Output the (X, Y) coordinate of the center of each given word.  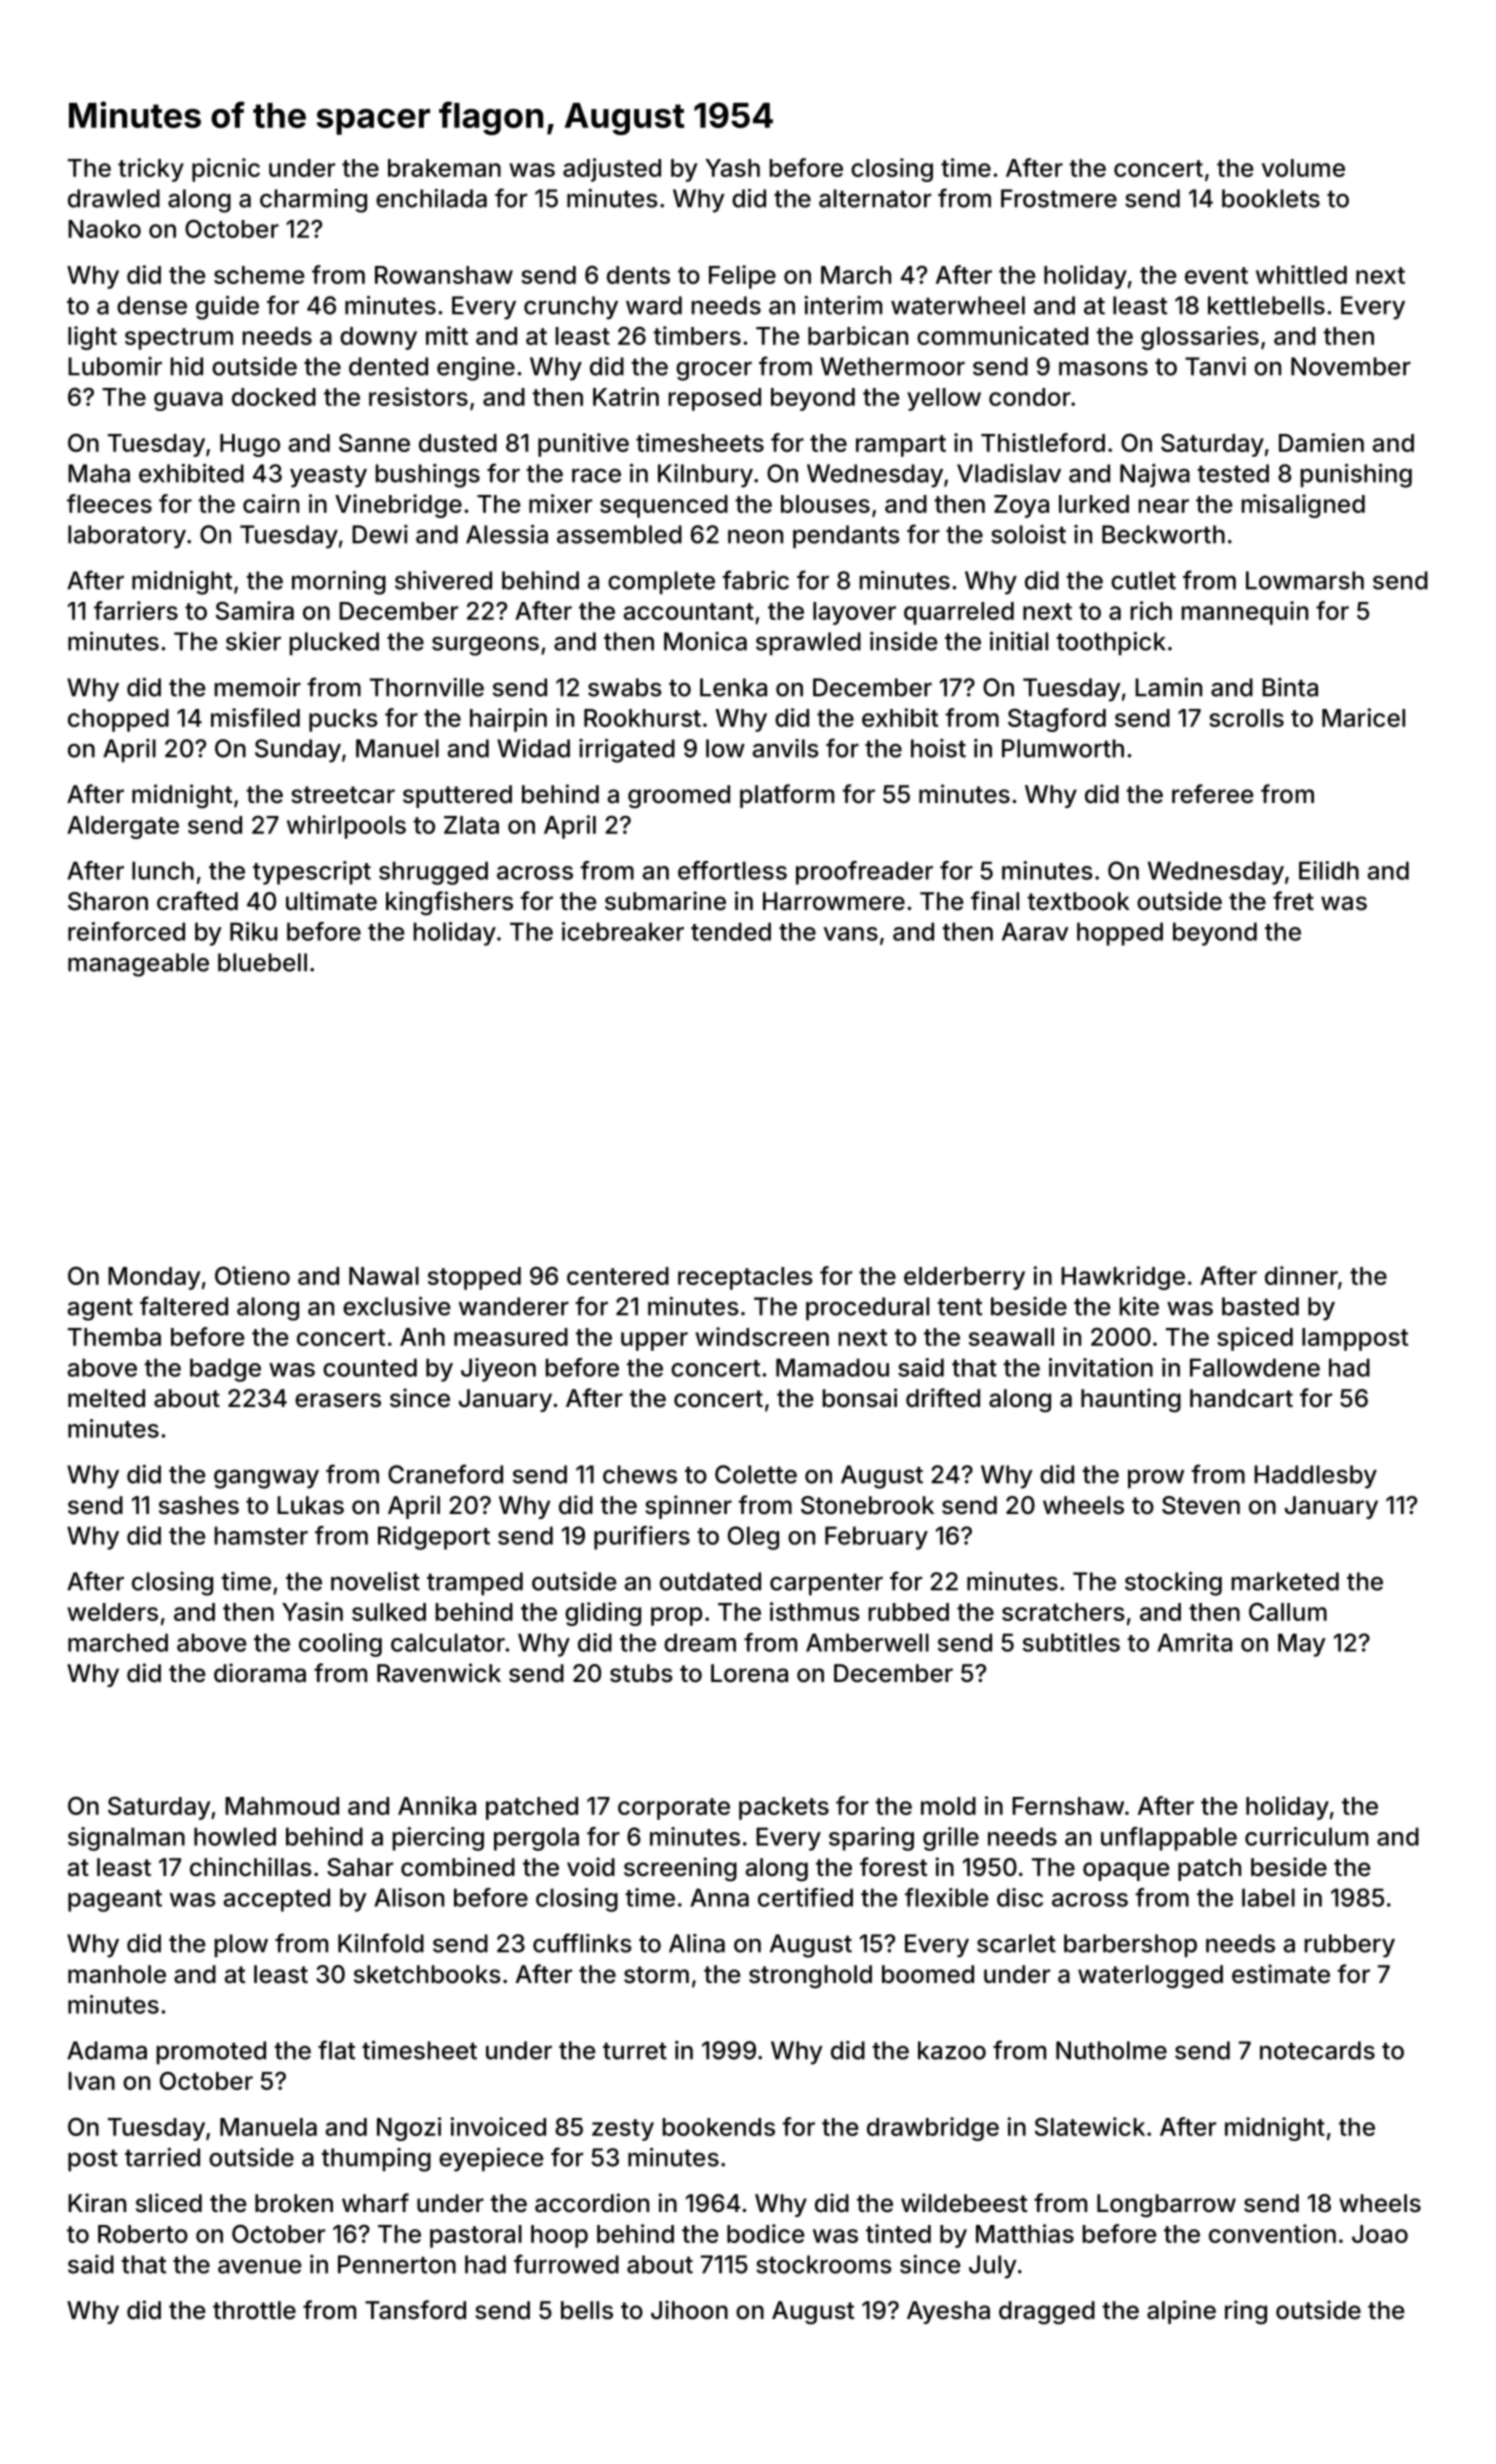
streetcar (343, 795)
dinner (1301, 1275)
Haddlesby (1315, 1477)
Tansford (415, 2310)
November (1351, 366)
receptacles (745, 1278)
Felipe (742, 277)
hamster (261, 1535)
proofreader (864, 873)
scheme (259, 275)
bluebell (262, 962)
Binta (1290, 687)
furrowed (566, 2264)
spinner (688, 1507)
